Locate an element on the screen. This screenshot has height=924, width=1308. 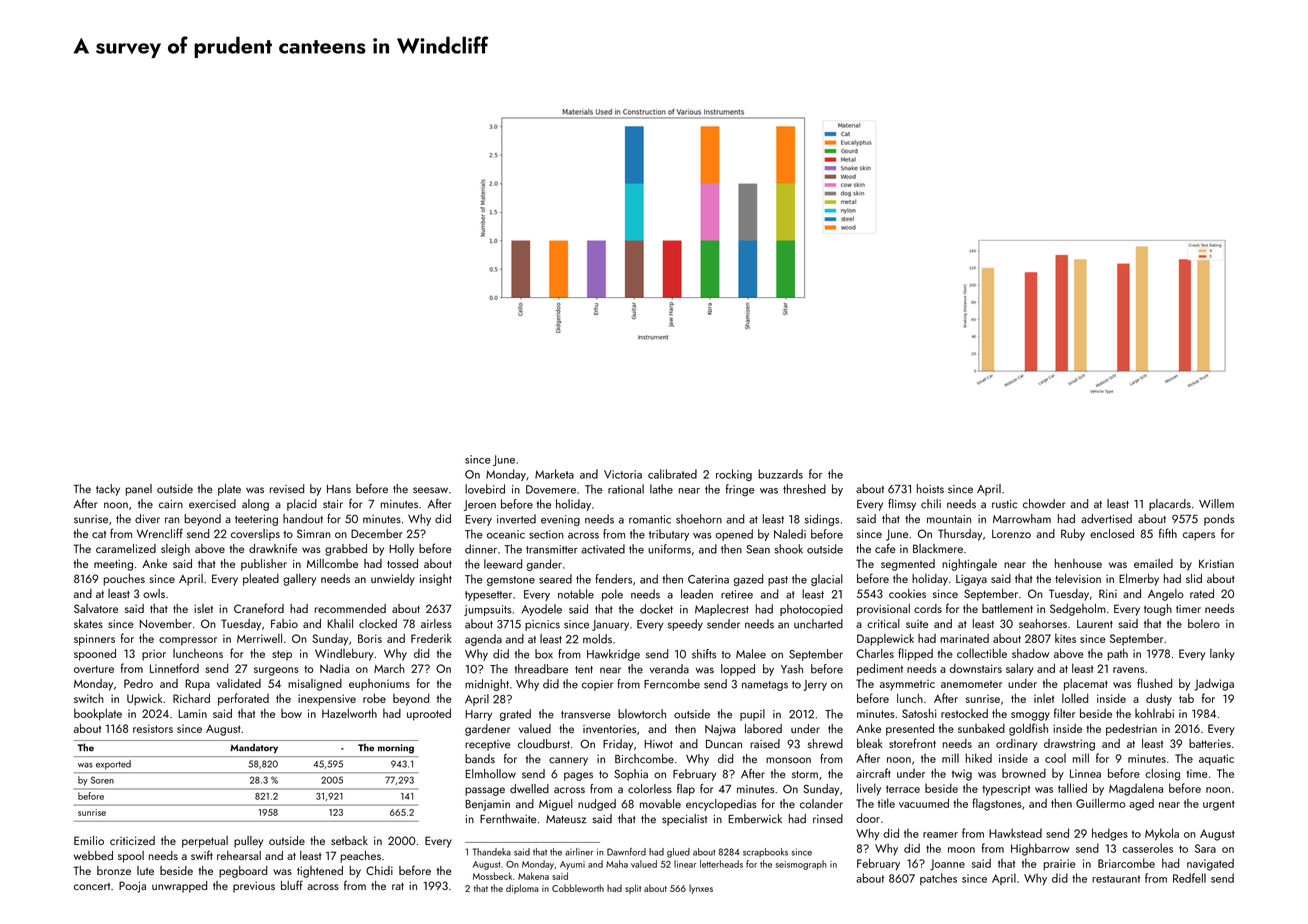
letterheads is located at coordinates (721, 864).
